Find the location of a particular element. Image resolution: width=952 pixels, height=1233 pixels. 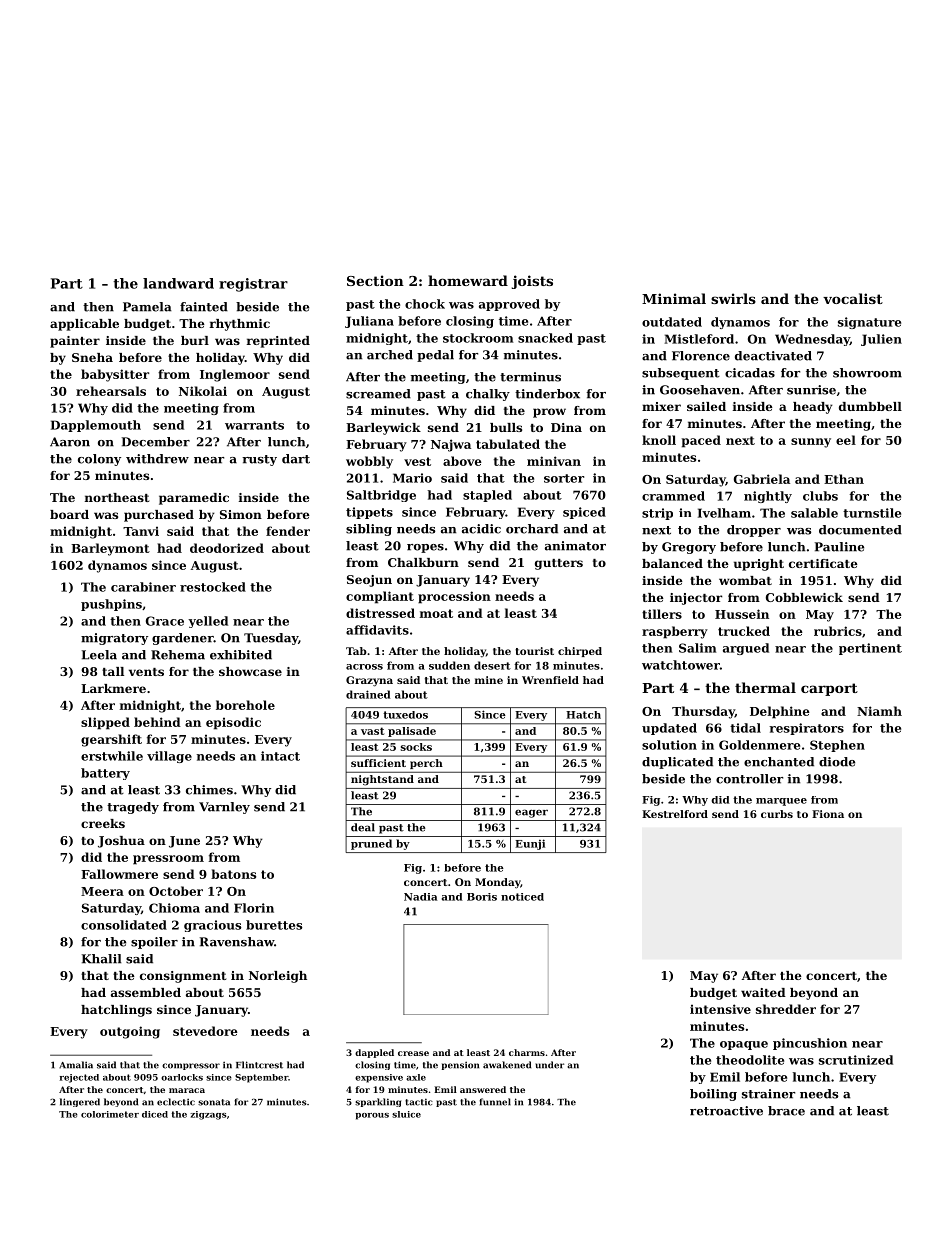

Tuesday is located at coordinates (271, 639).
